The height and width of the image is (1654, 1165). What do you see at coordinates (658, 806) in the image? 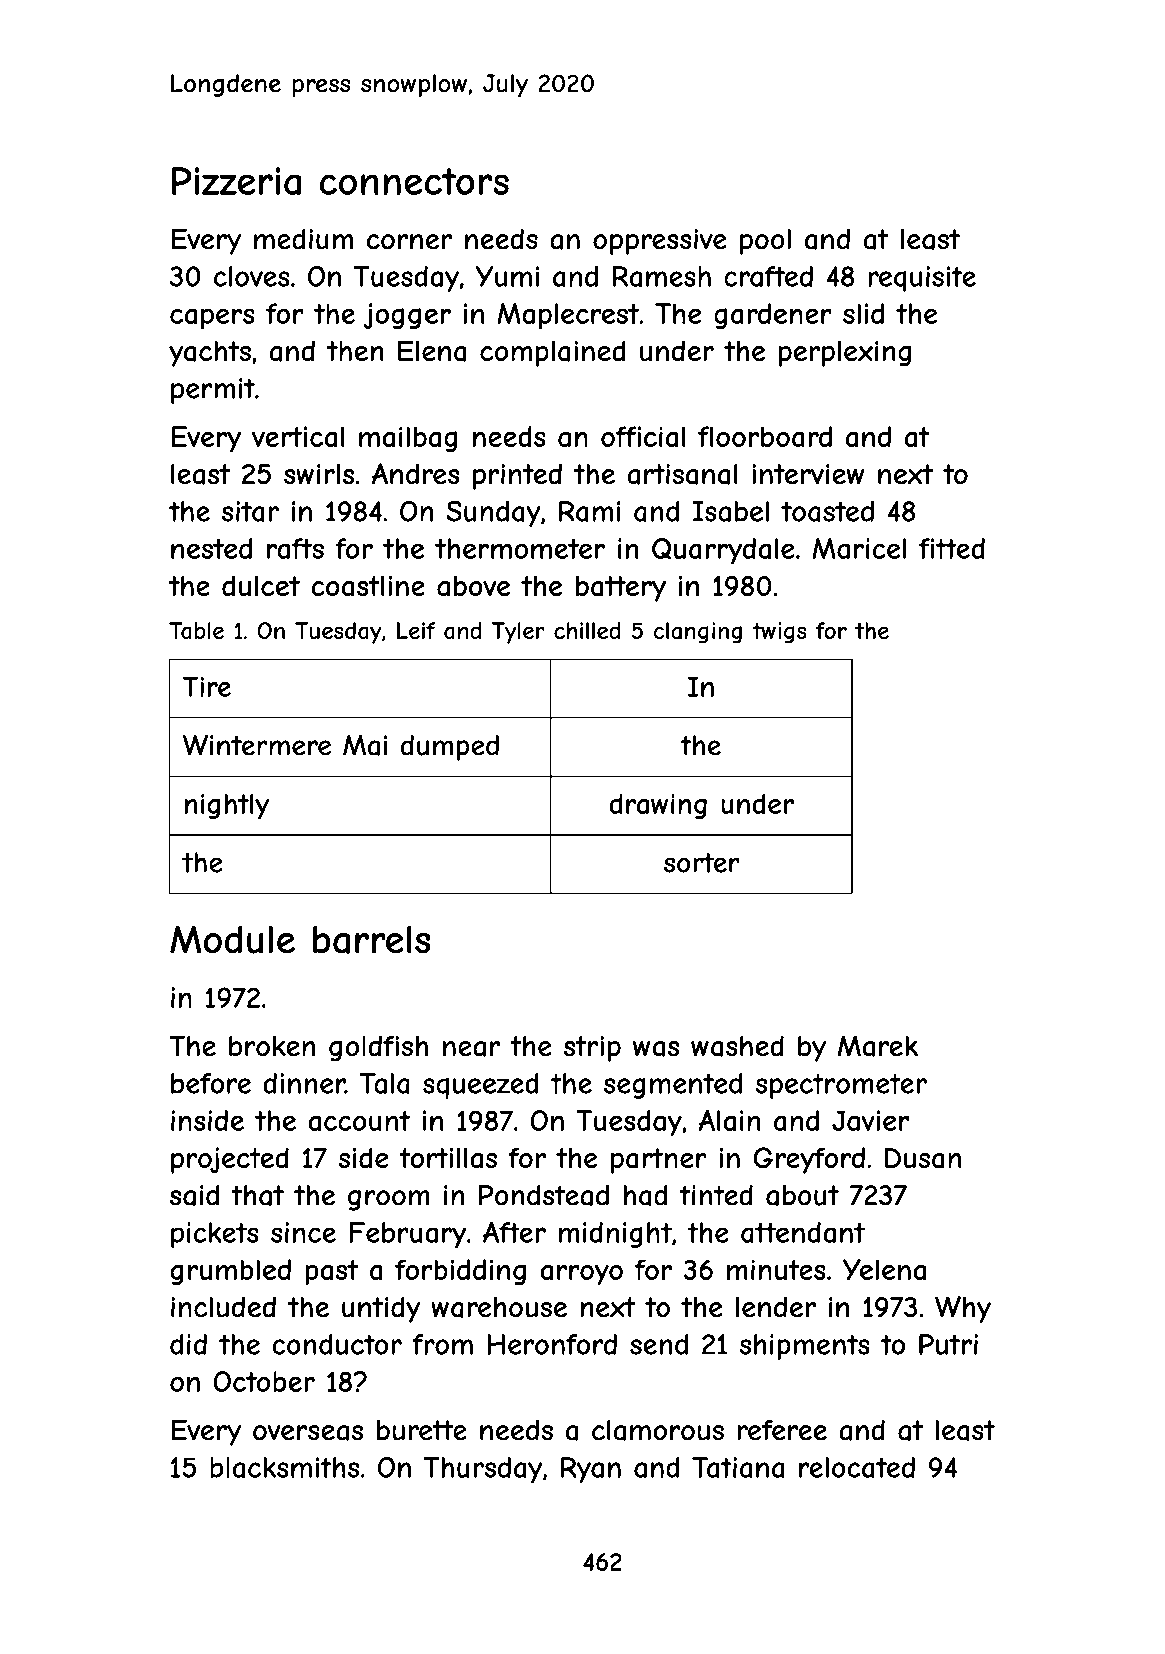
I see `drawing` at bounding box center [658, 806].
